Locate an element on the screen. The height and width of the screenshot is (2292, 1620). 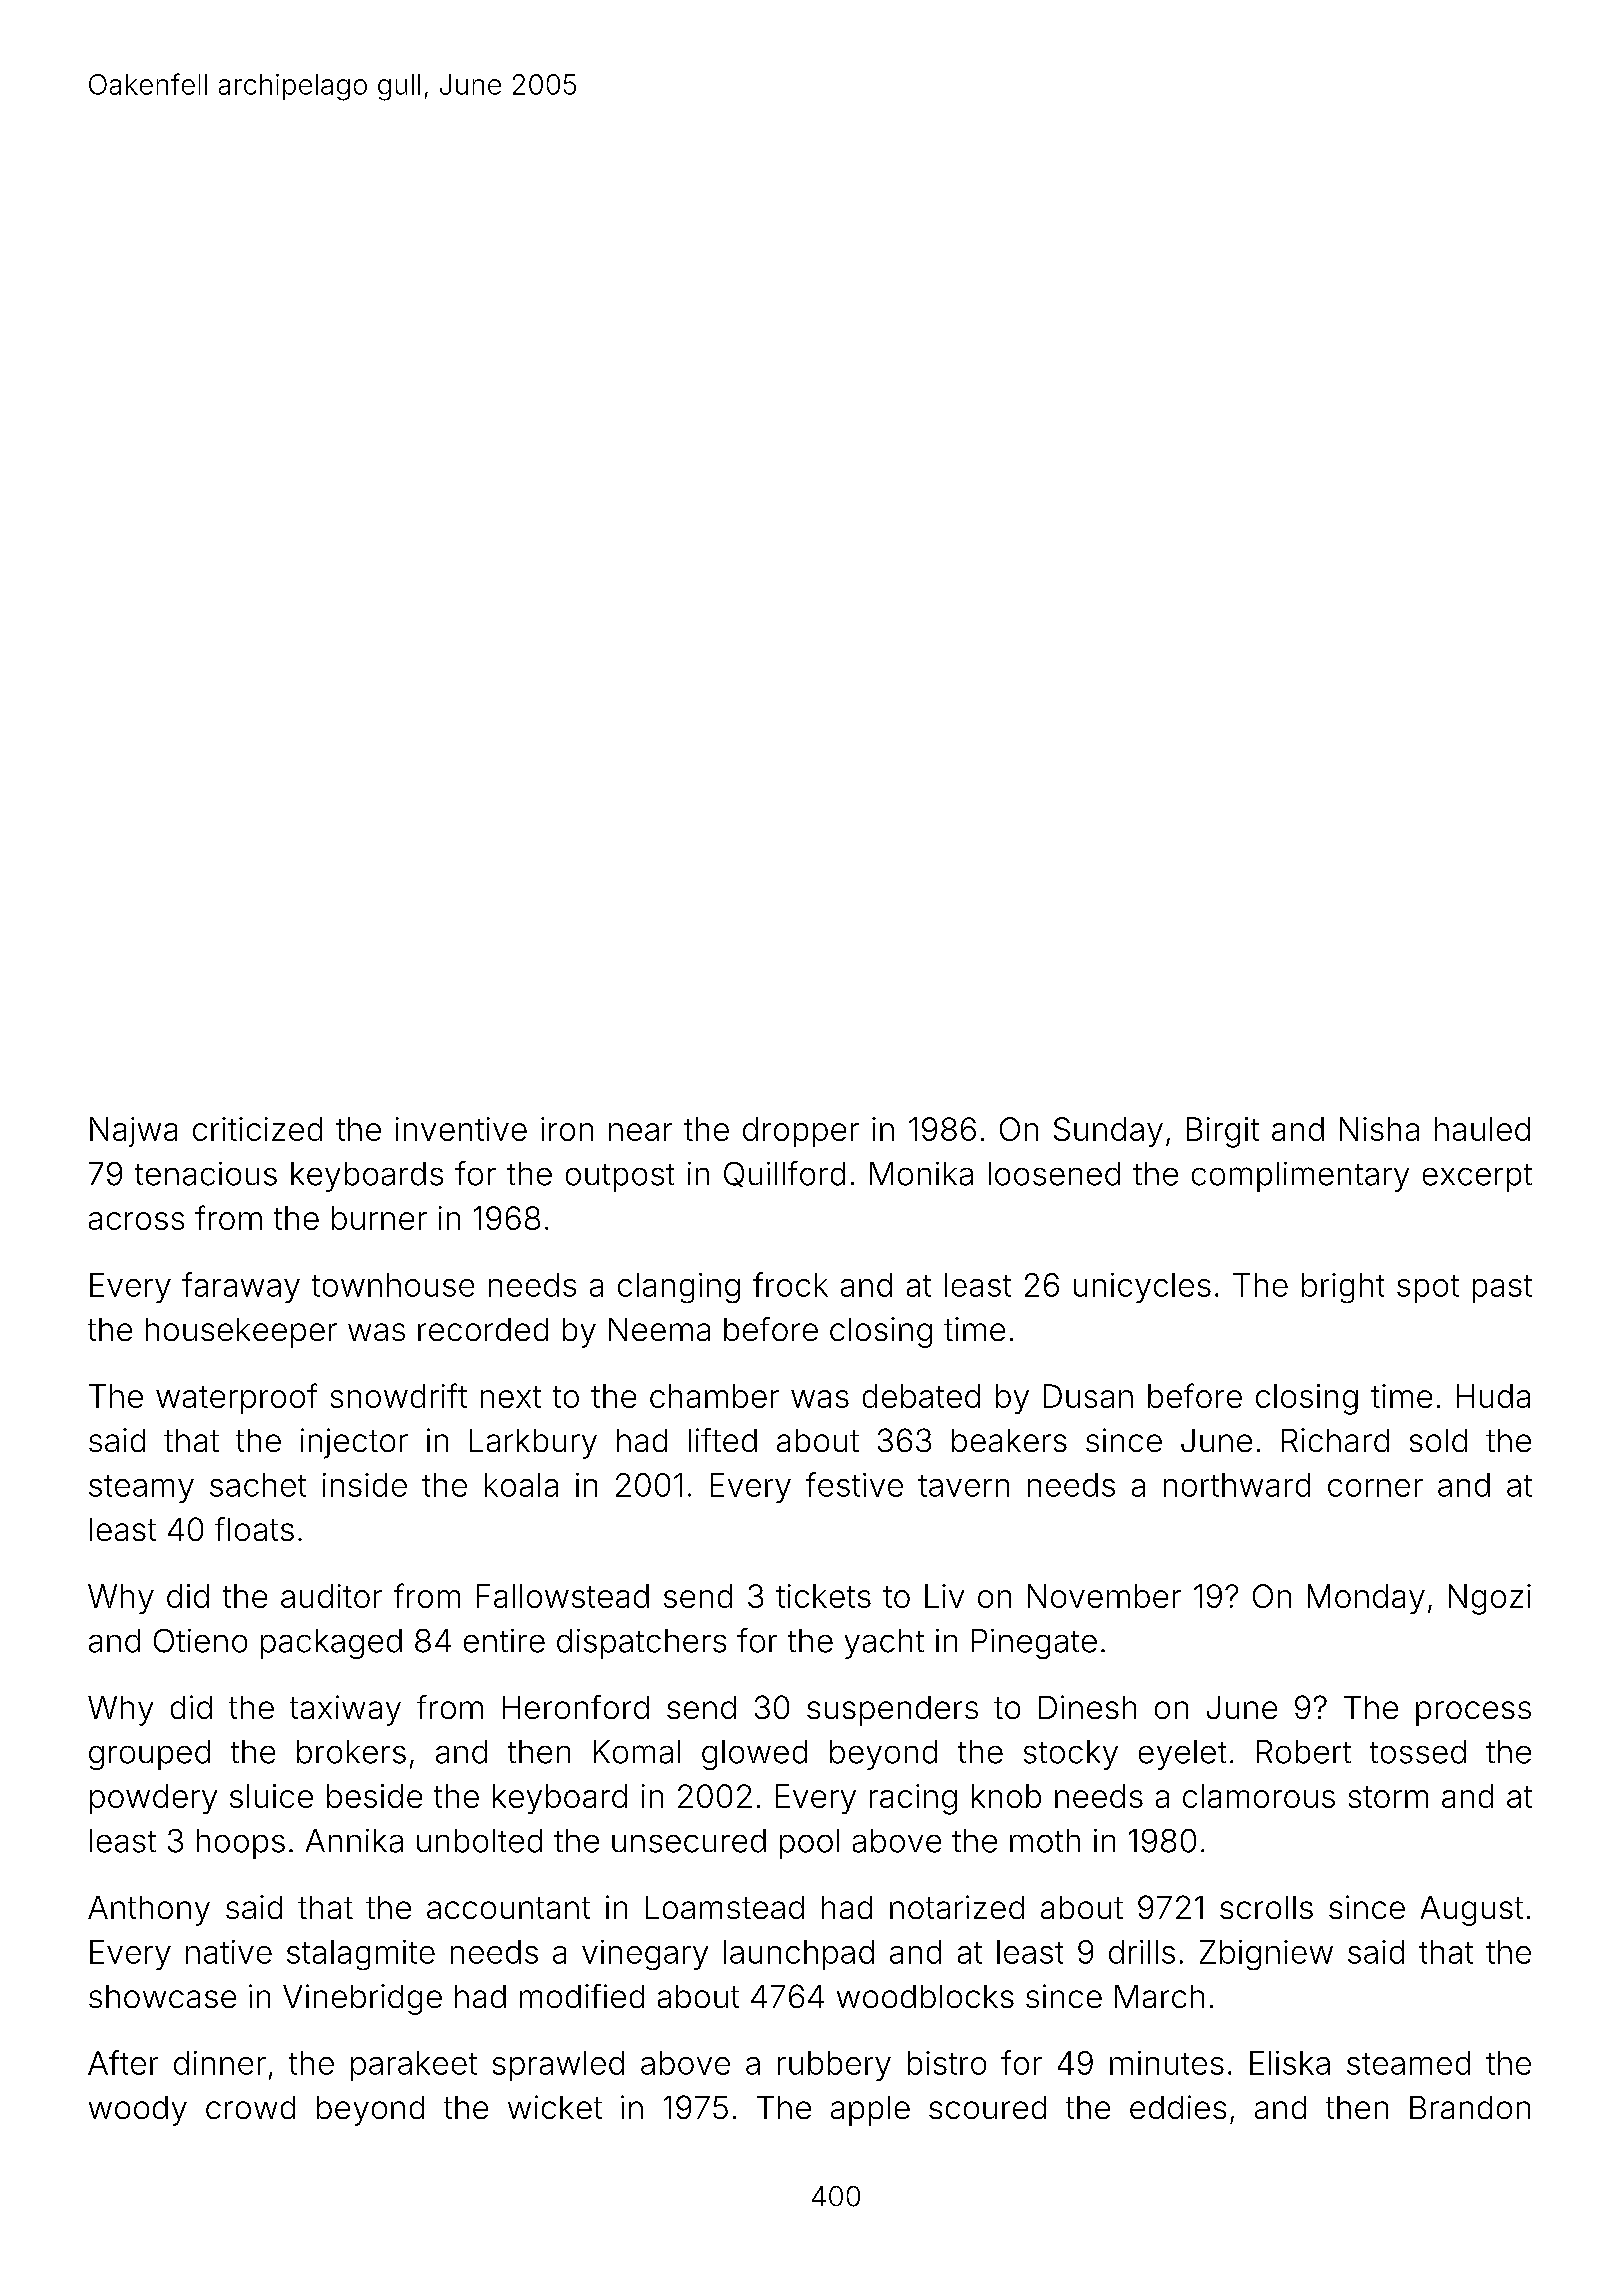
Liv is located at coordinates (944, 1596).
